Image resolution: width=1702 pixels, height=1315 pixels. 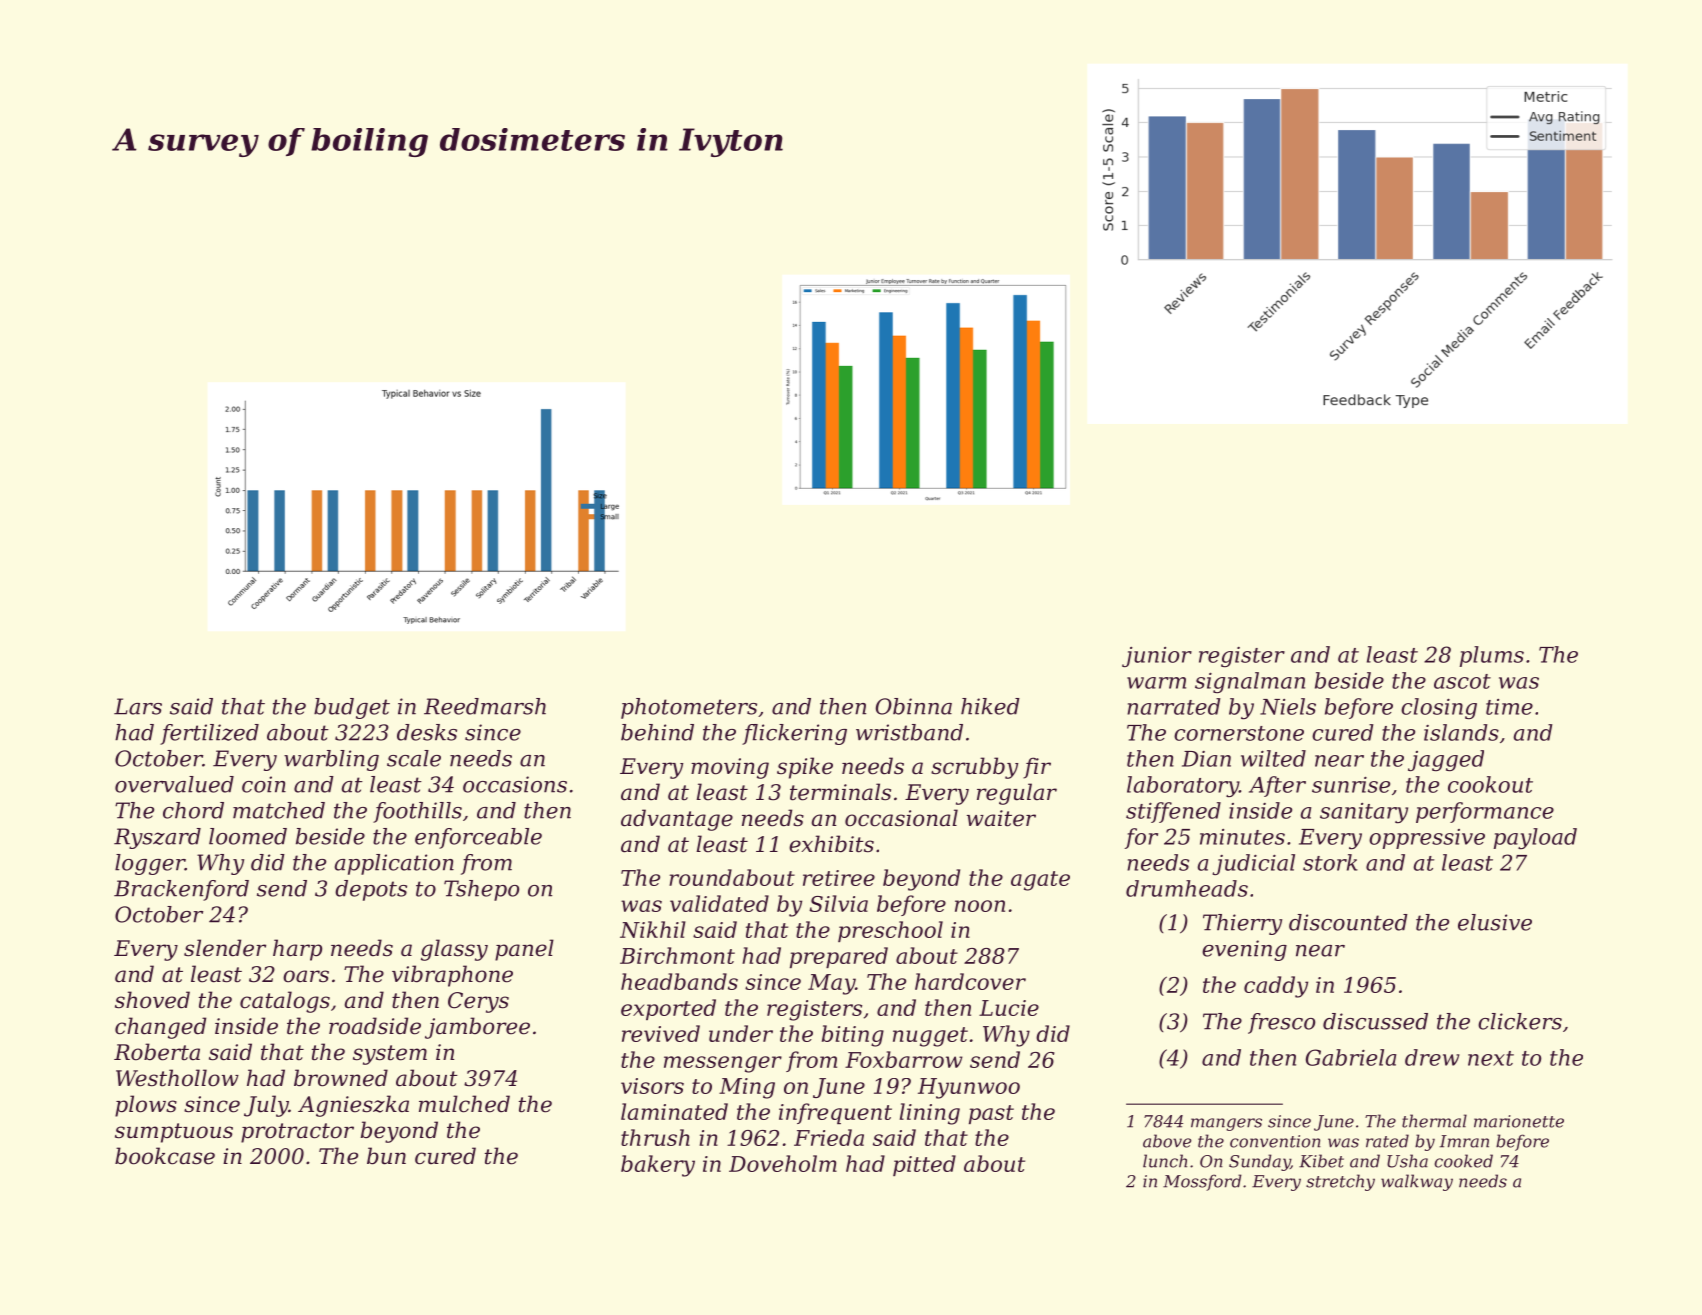 I want to click on laminated, so click(x=674, y=1111).
